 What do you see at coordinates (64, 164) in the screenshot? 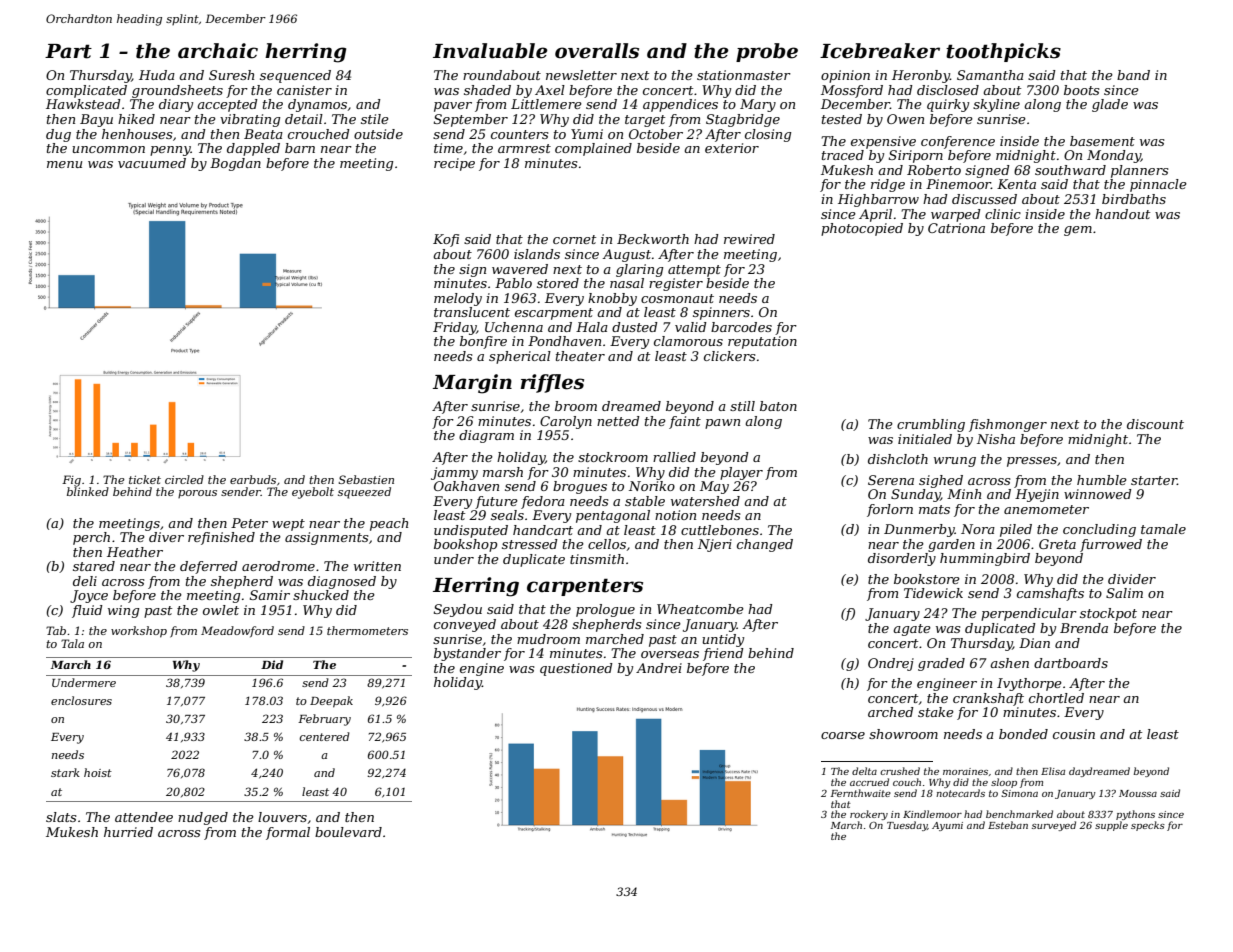
I see `menu` at bounding box center [64, 164].
